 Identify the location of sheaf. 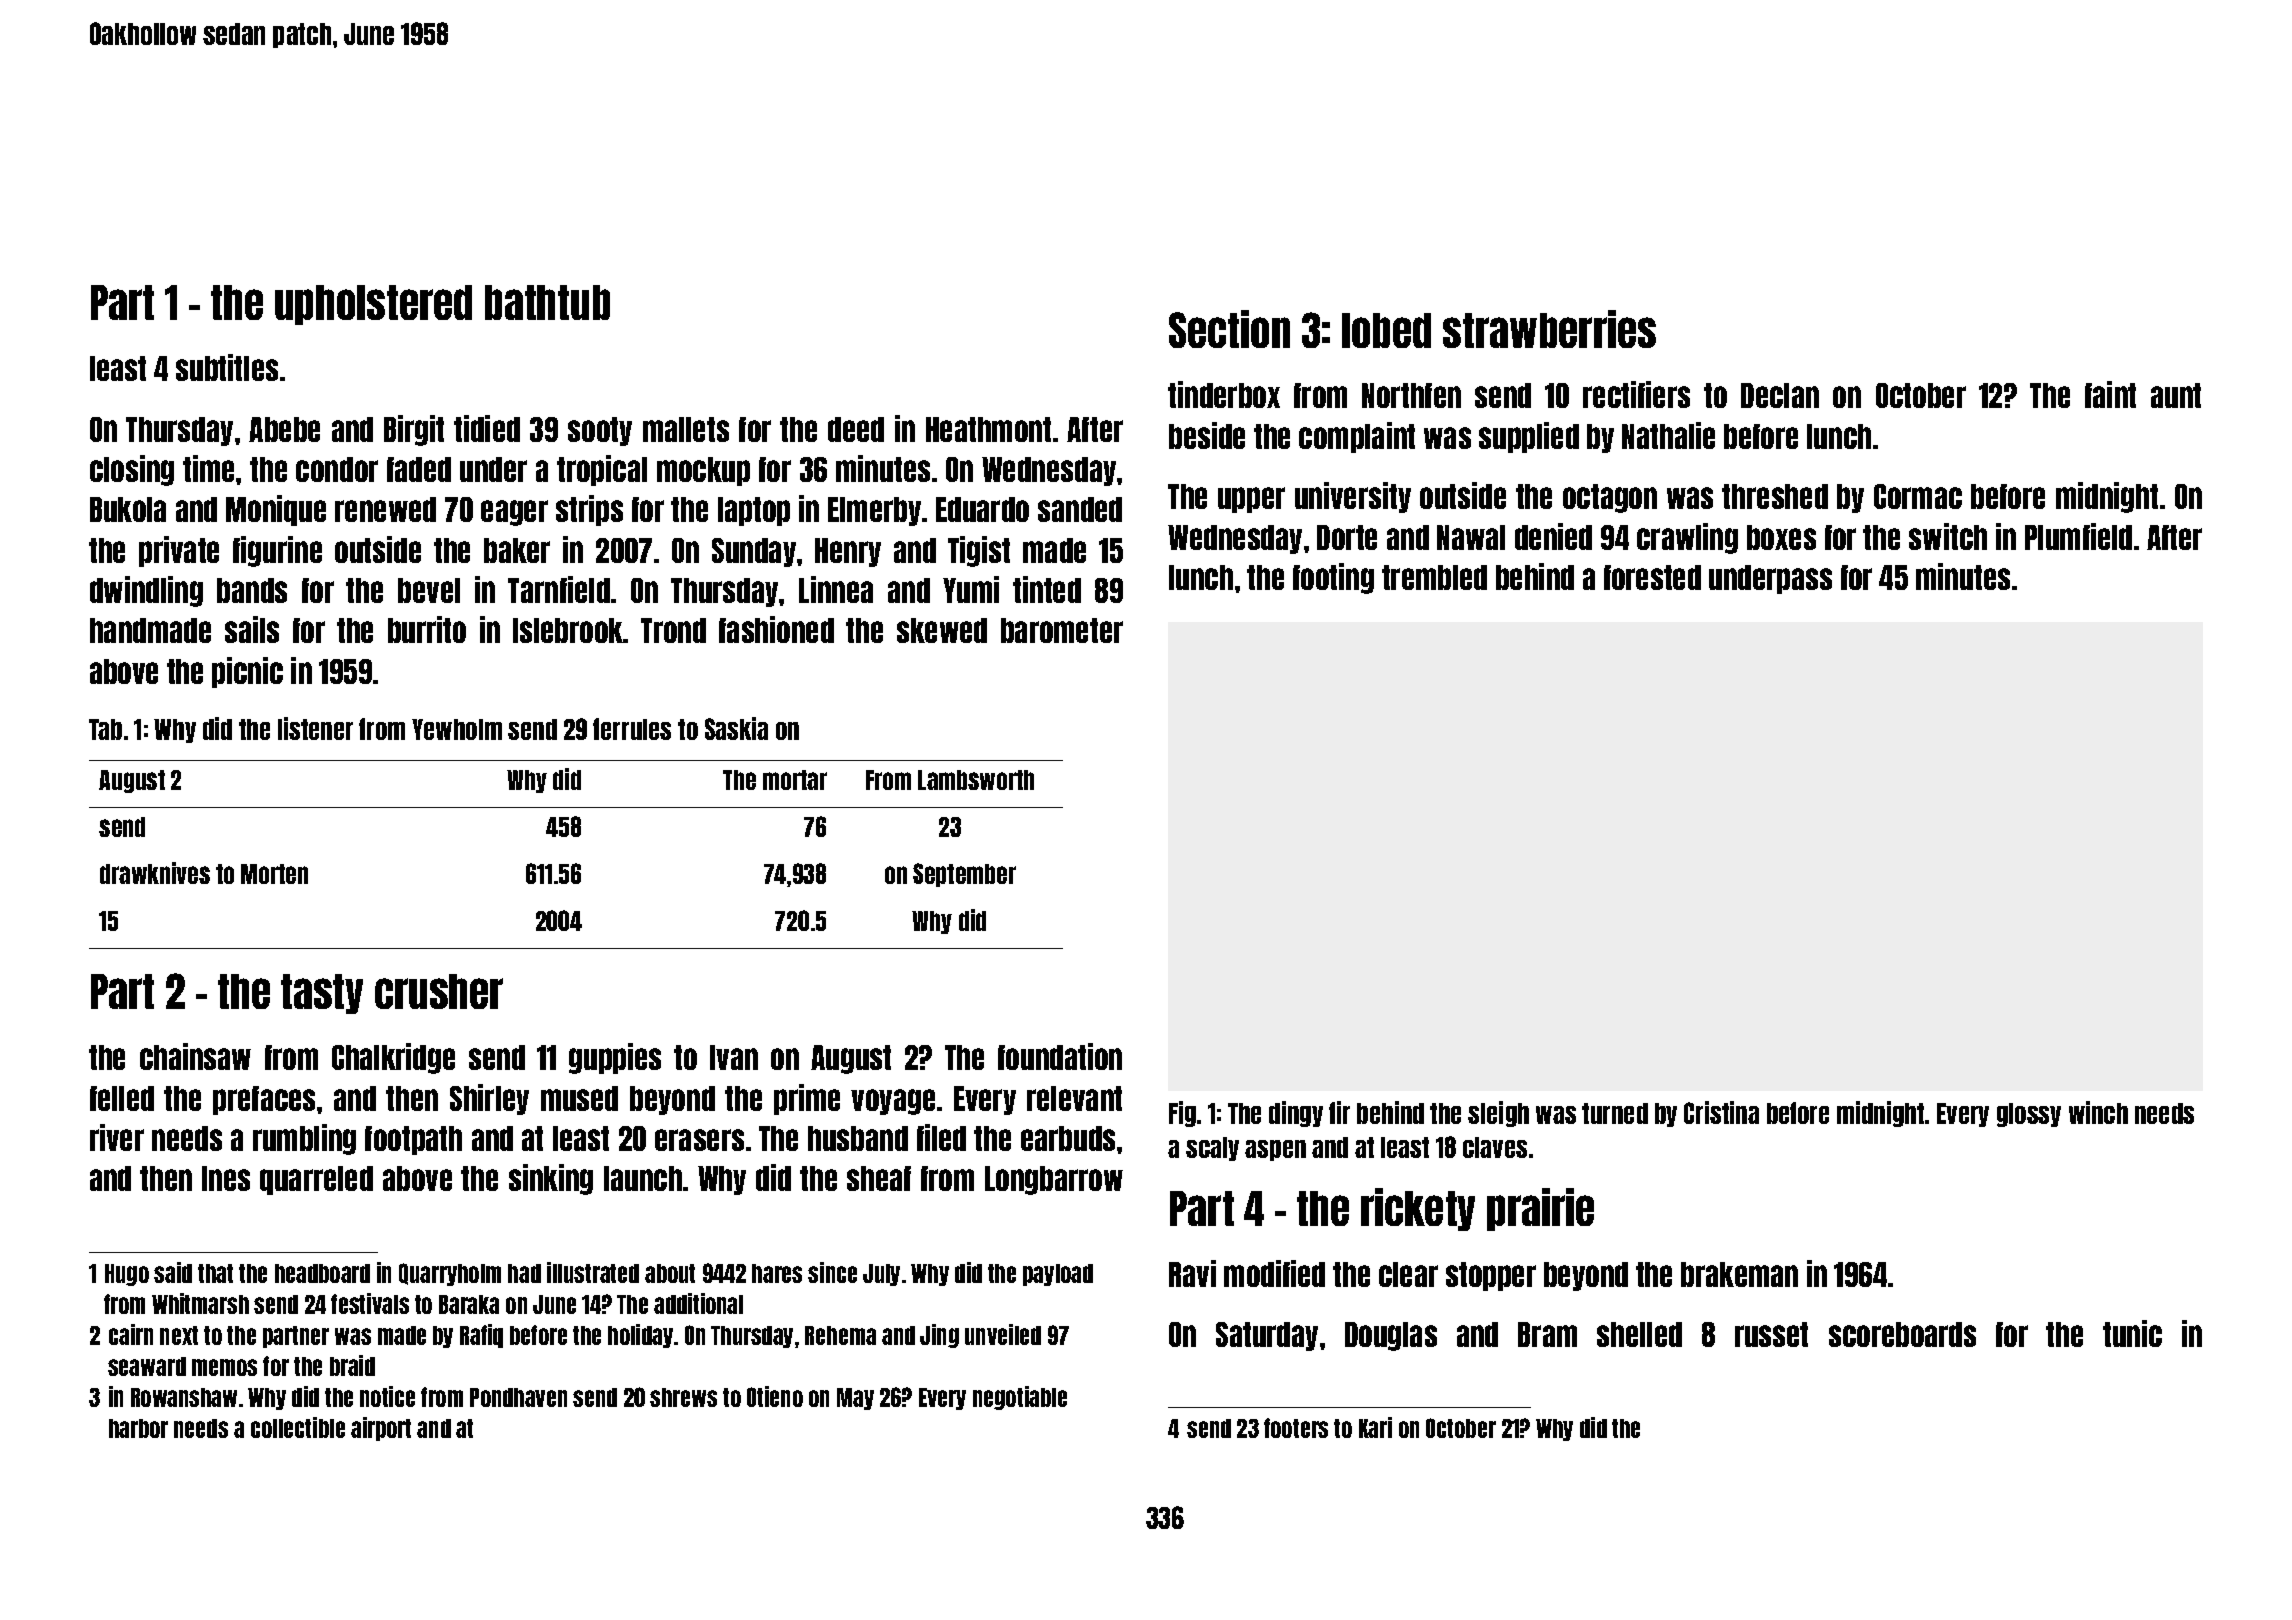
(879, 1178).
